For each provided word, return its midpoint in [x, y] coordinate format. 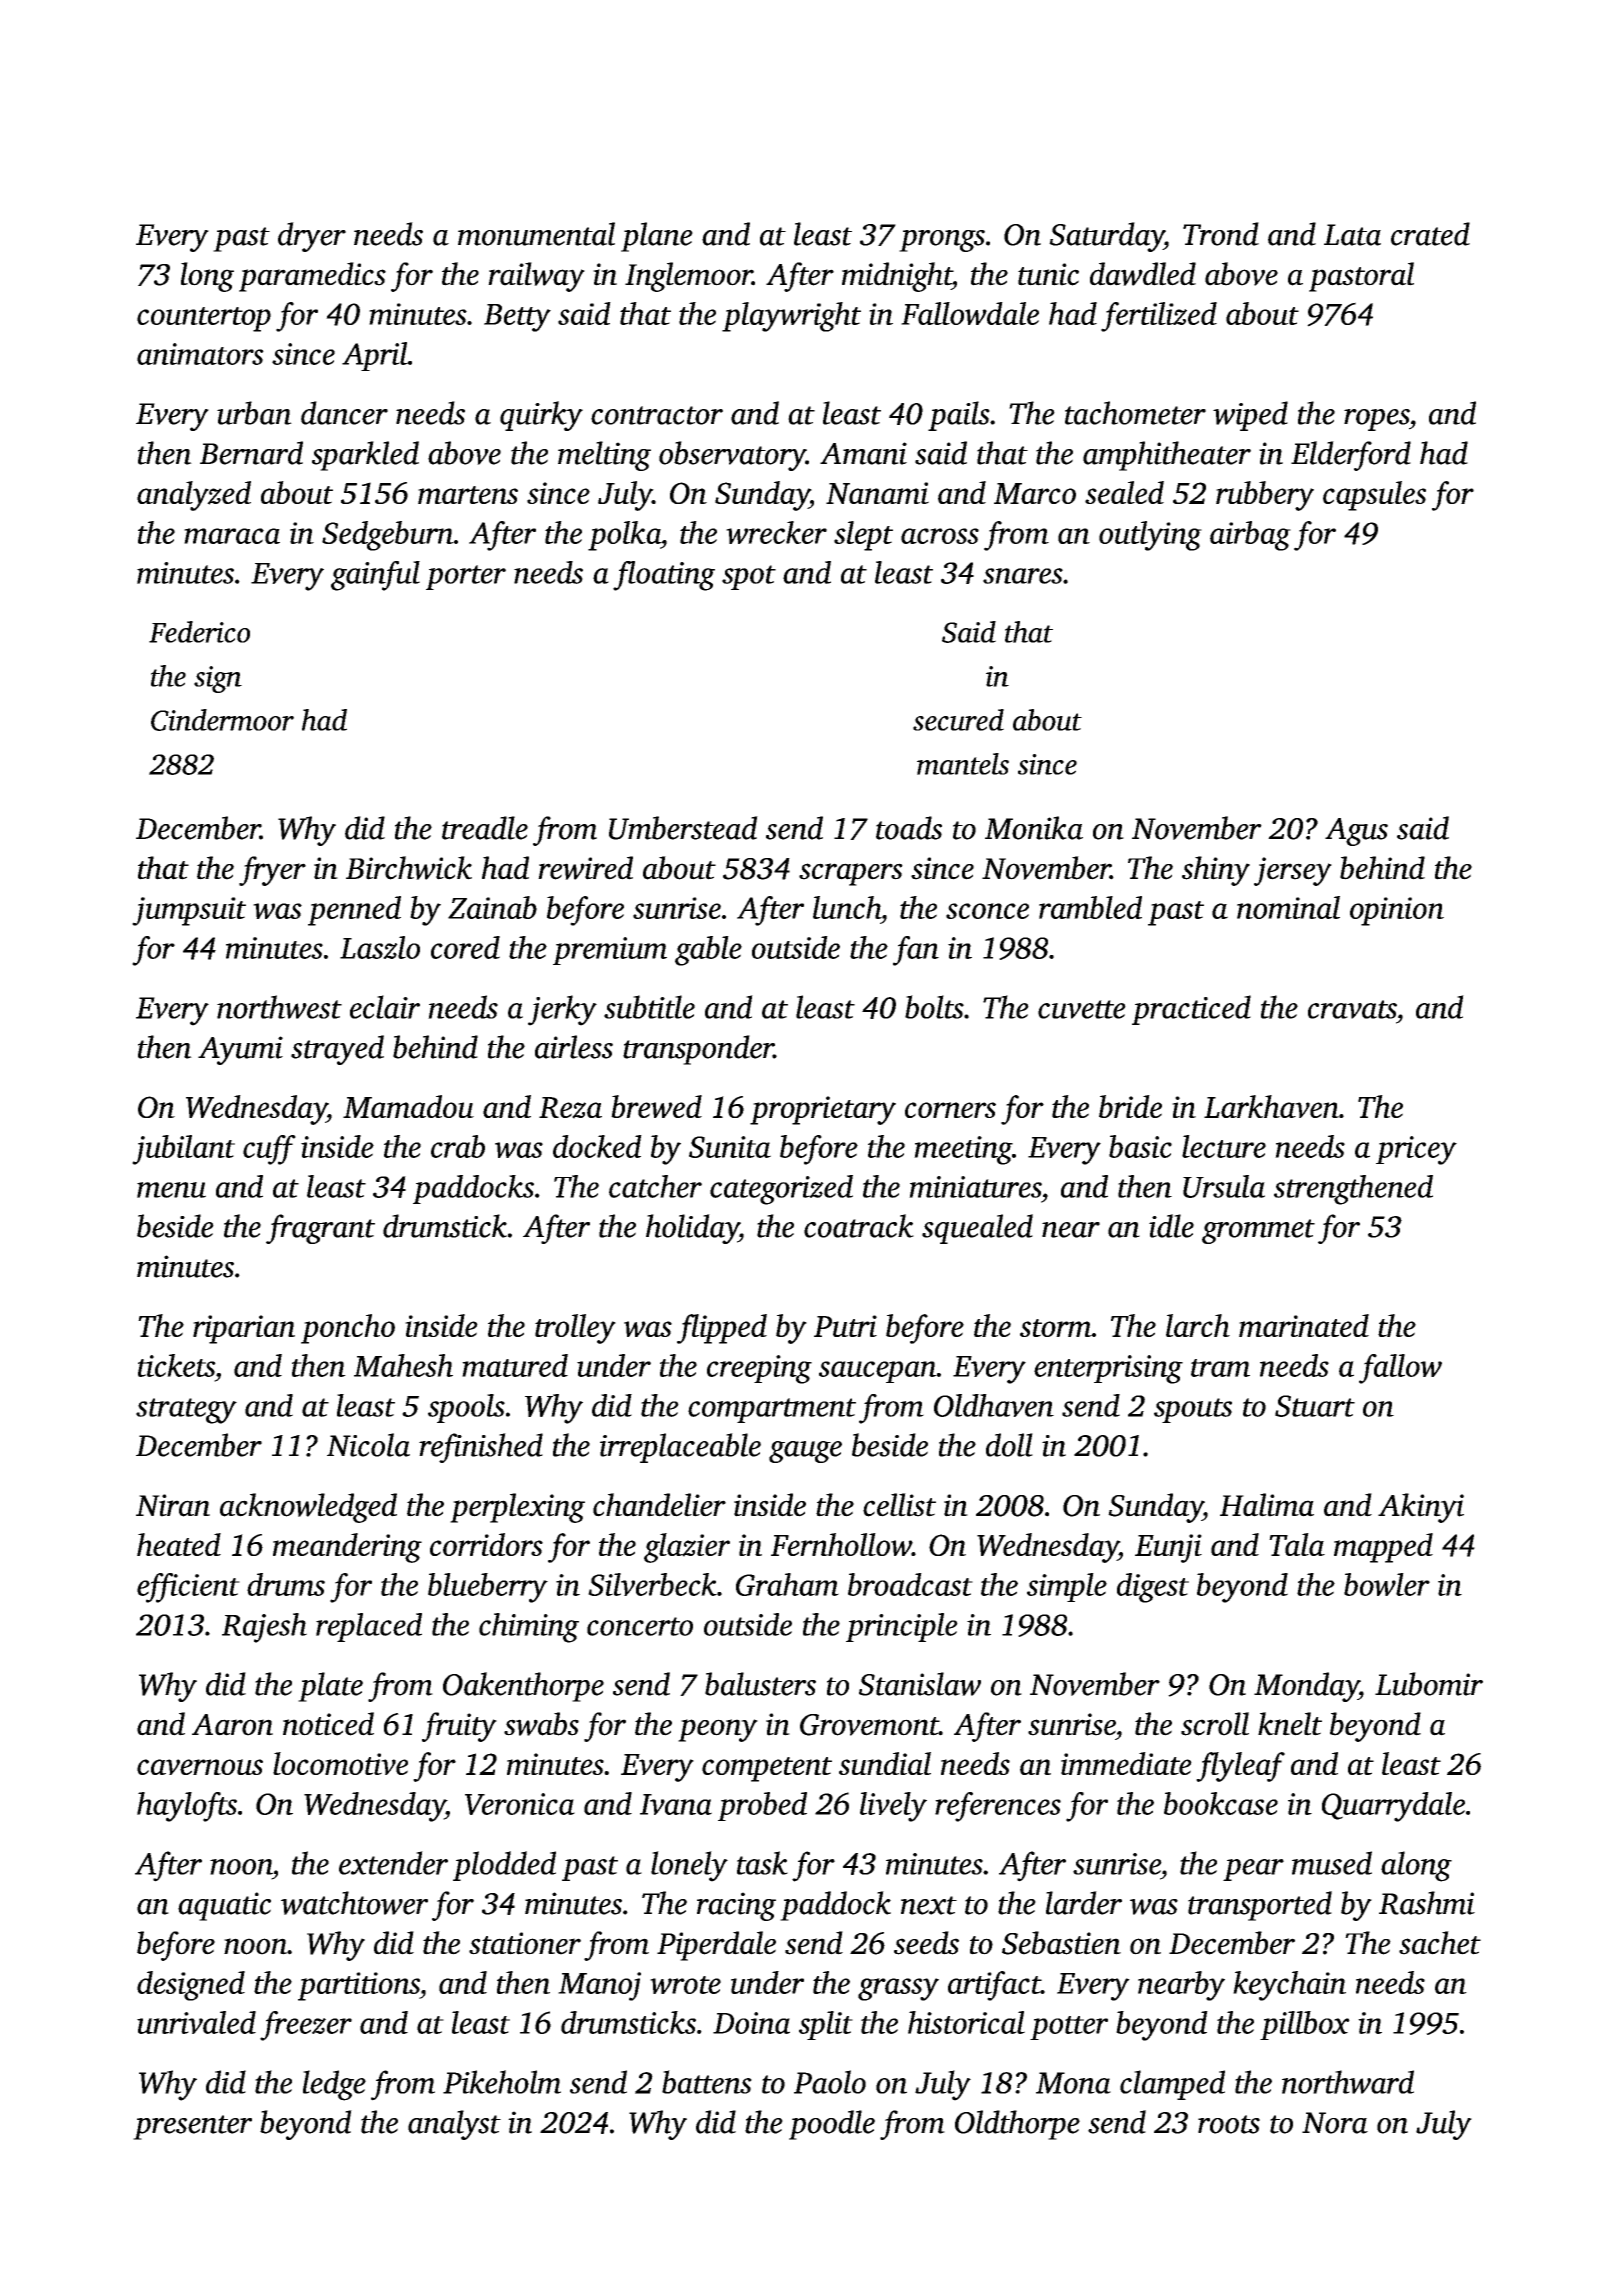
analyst [454, 2125]
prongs [942, 241]
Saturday [1106, 237]
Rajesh [264, 1628]
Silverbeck [652, 1584]
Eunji [1168, 1548]
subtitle [649, 1007]
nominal [1288, 907]
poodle [832, 2125]
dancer [344, 413]
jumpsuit [189, 911]
